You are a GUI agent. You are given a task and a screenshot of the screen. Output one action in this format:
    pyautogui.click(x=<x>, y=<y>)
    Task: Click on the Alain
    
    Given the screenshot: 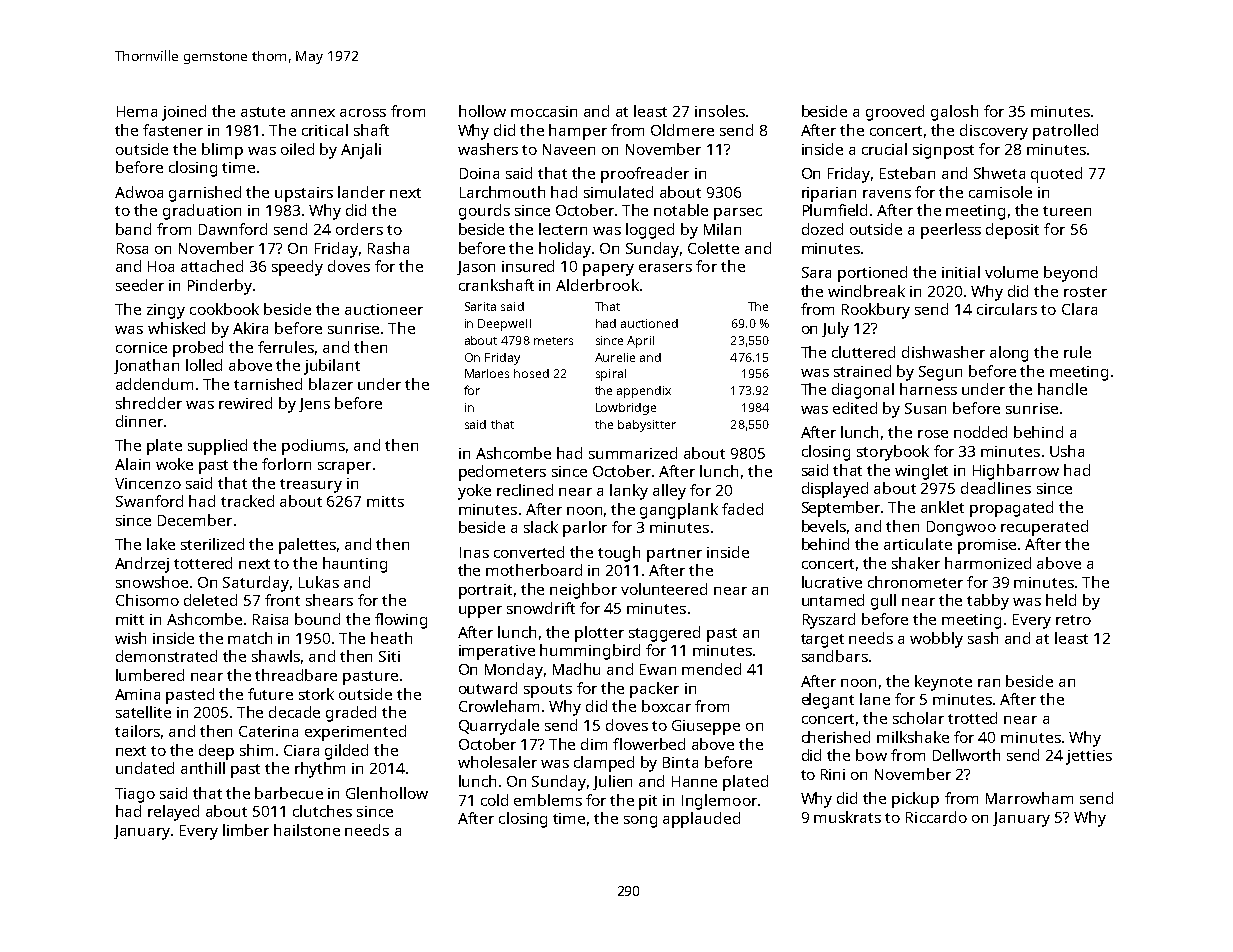 What is the action you would take?
    pyautogui.click(x=132, y=464)
